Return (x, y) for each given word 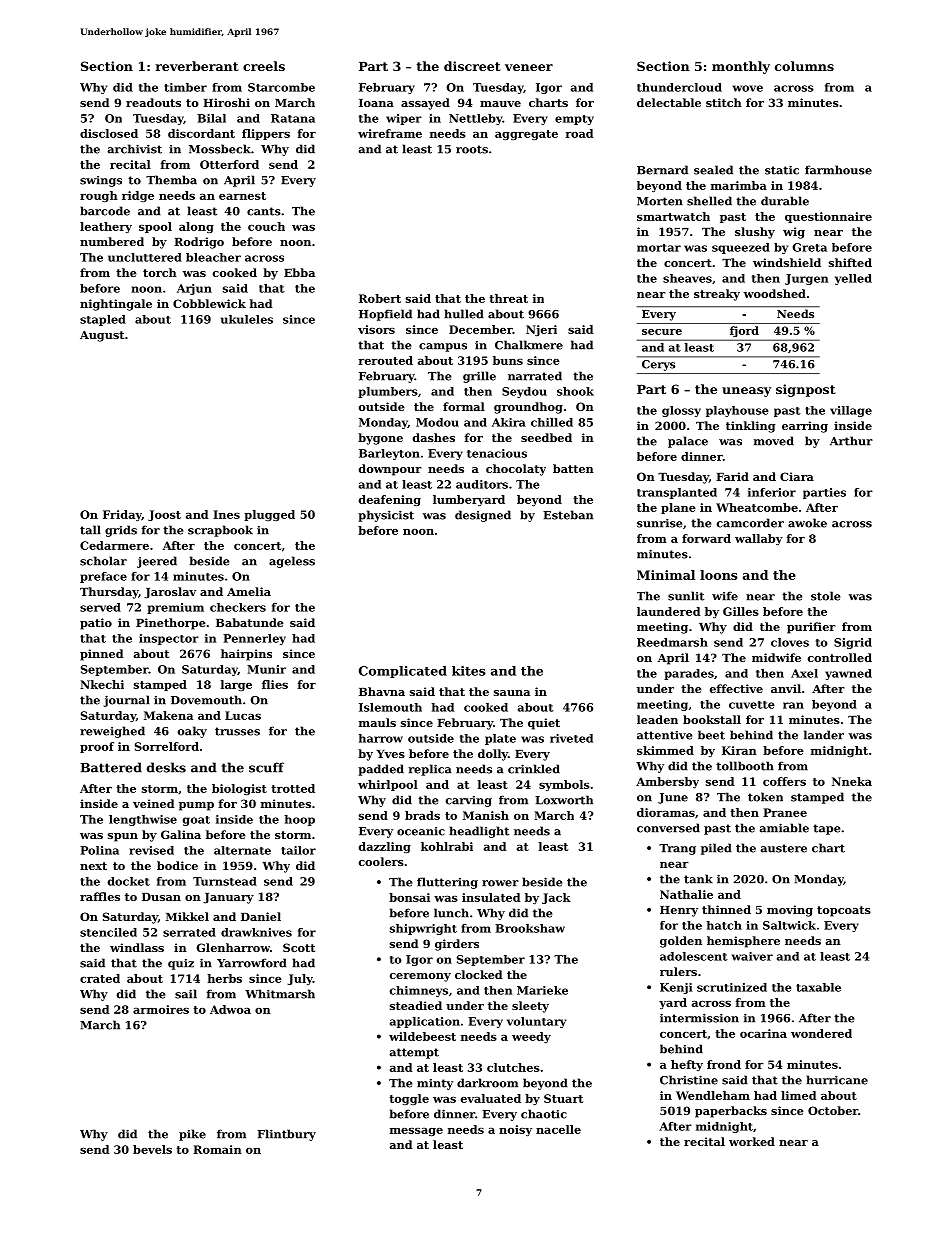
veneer (529, 67)
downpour (390, 470)
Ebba (299, 272)
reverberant (197, 66)
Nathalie (686, 894)
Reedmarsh (672, 642)
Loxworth (564, 800)
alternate (242, 850)
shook (575, 391)
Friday (122, 515)
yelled (853, 279)
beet (711, 735)
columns (804, 66)
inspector (169, 639)
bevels (152, 1149)
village (851, 411)
